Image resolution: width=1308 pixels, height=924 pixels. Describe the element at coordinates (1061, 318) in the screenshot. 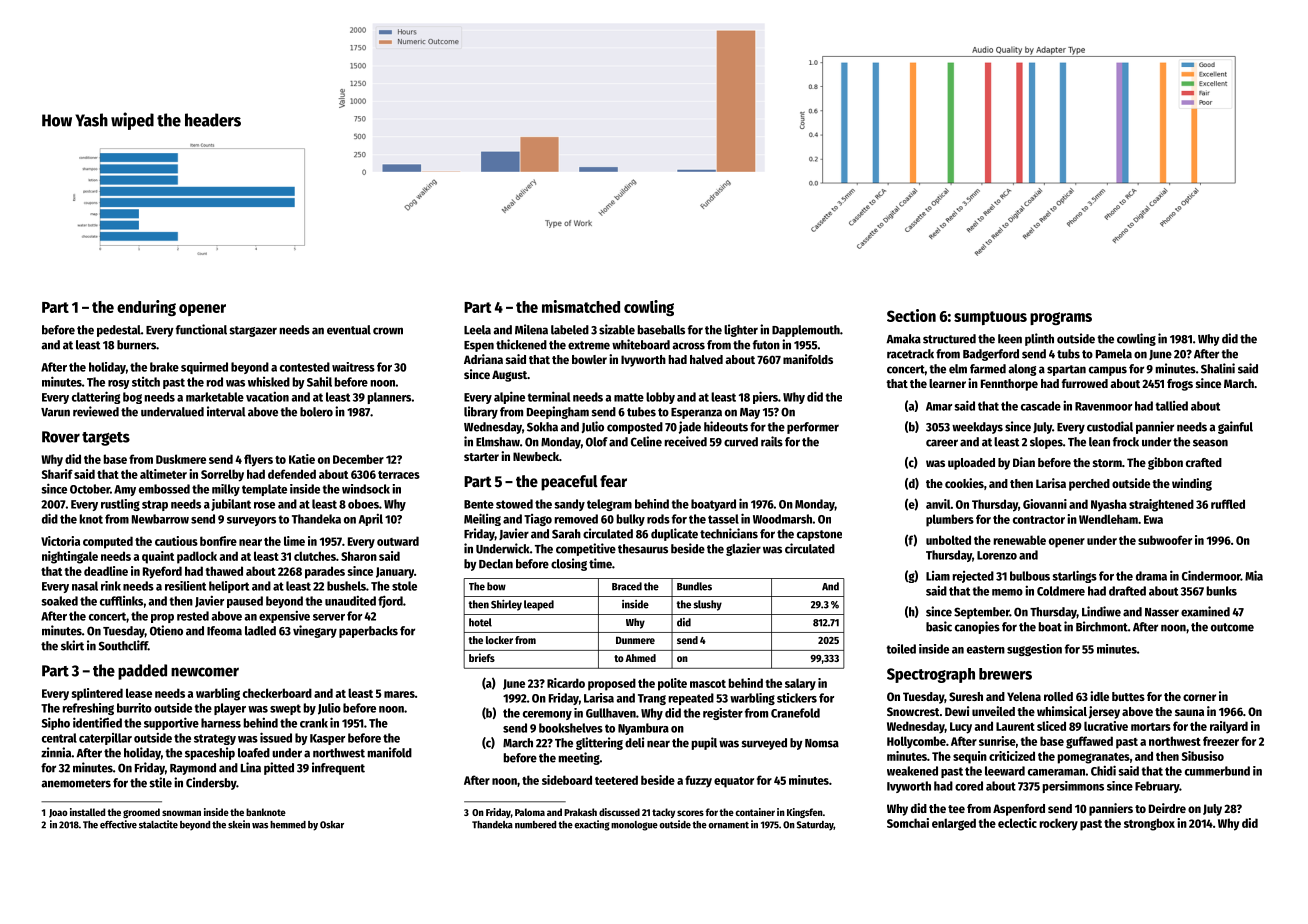

I see `programs` at that location.
